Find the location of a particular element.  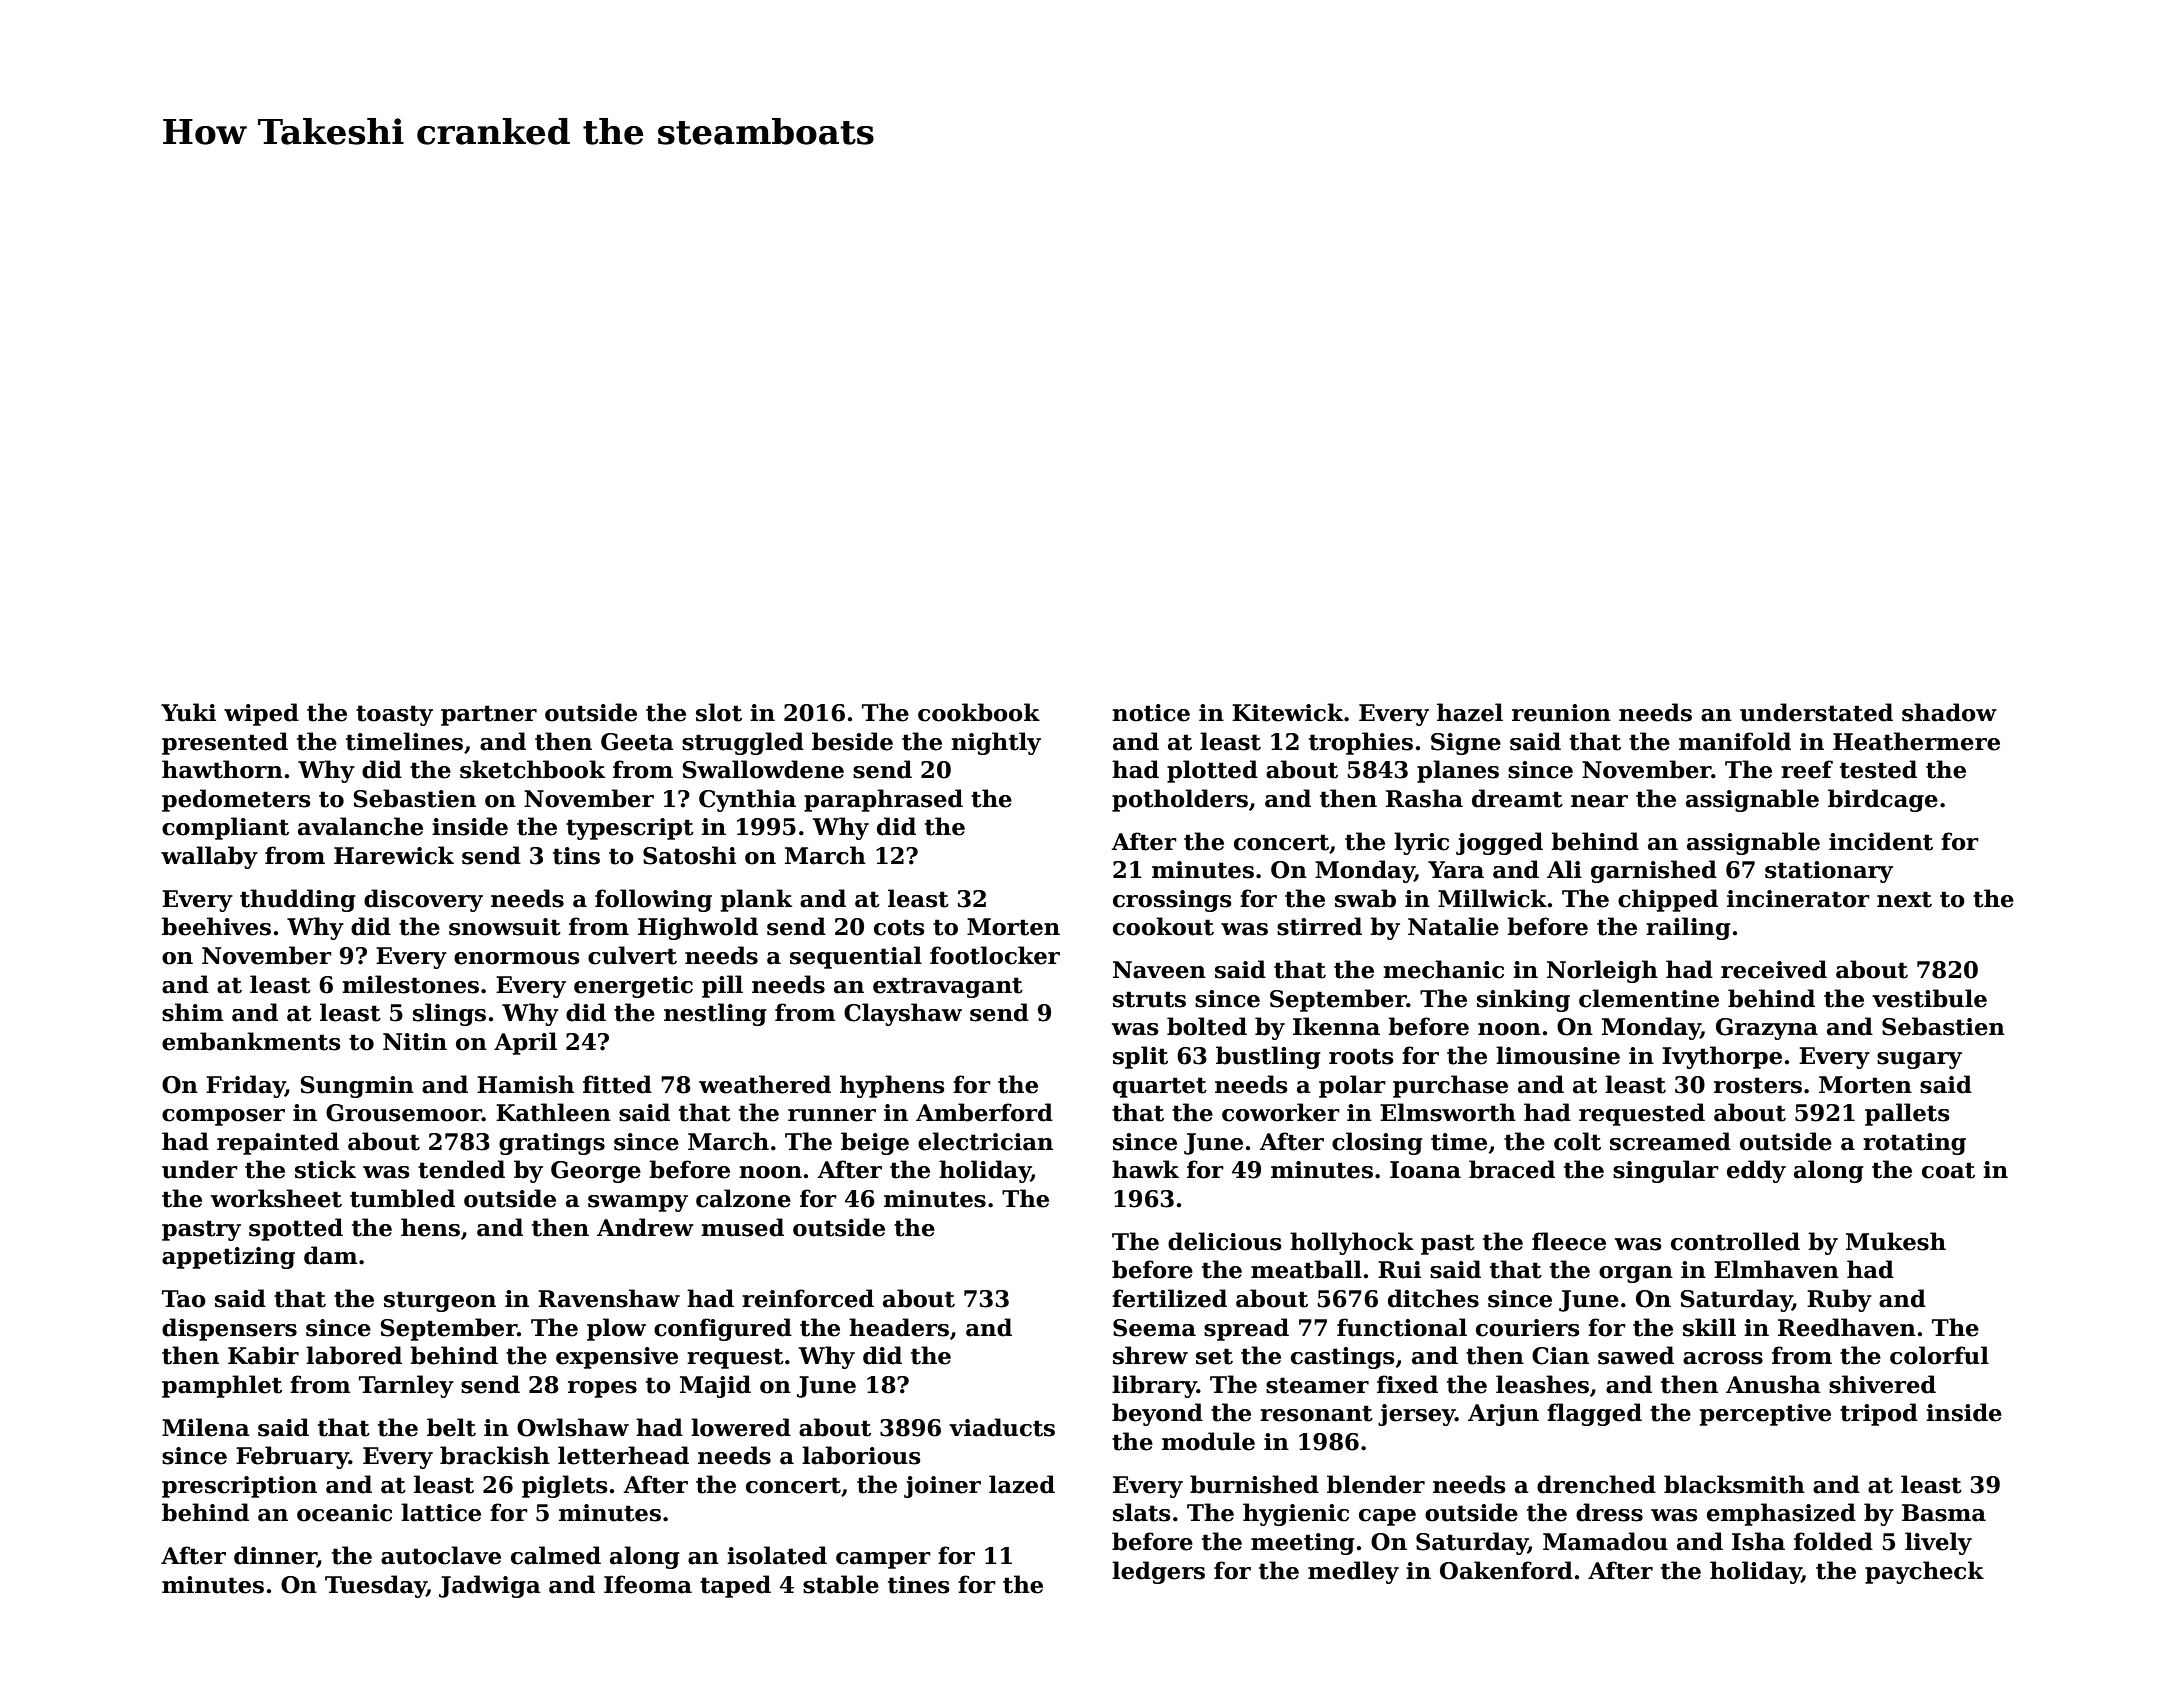

toasty is located at coordinates (394, 715).
